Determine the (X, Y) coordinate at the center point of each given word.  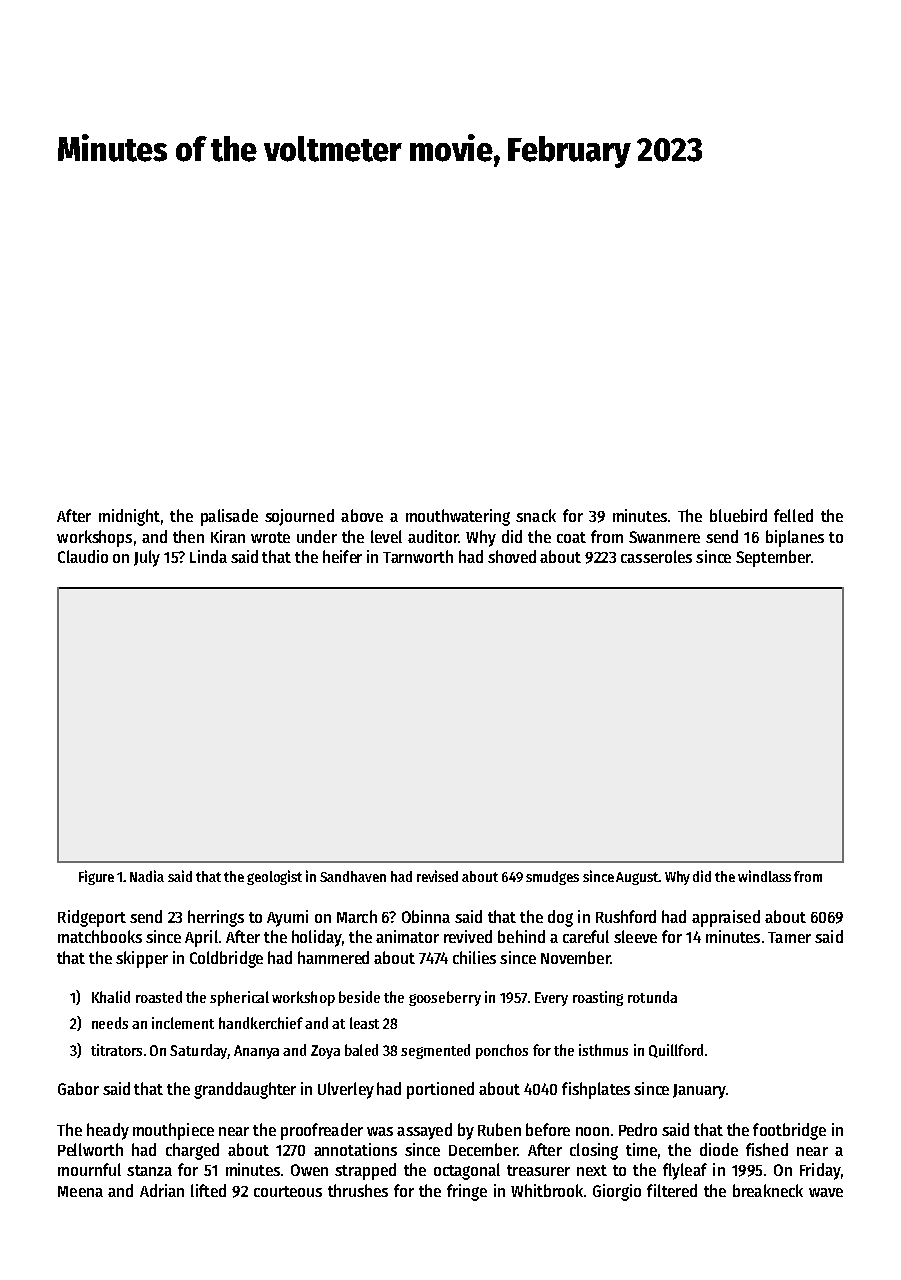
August (637, 878)
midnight (129, 517)
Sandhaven (353, 876)
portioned (440, 1090)
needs (110, 1023)
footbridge (789, 1131)
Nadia (147, 876)
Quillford (676, 1051)
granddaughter (245, 1090)
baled (361, 1050)
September (773, 558)
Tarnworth (418, 556)
